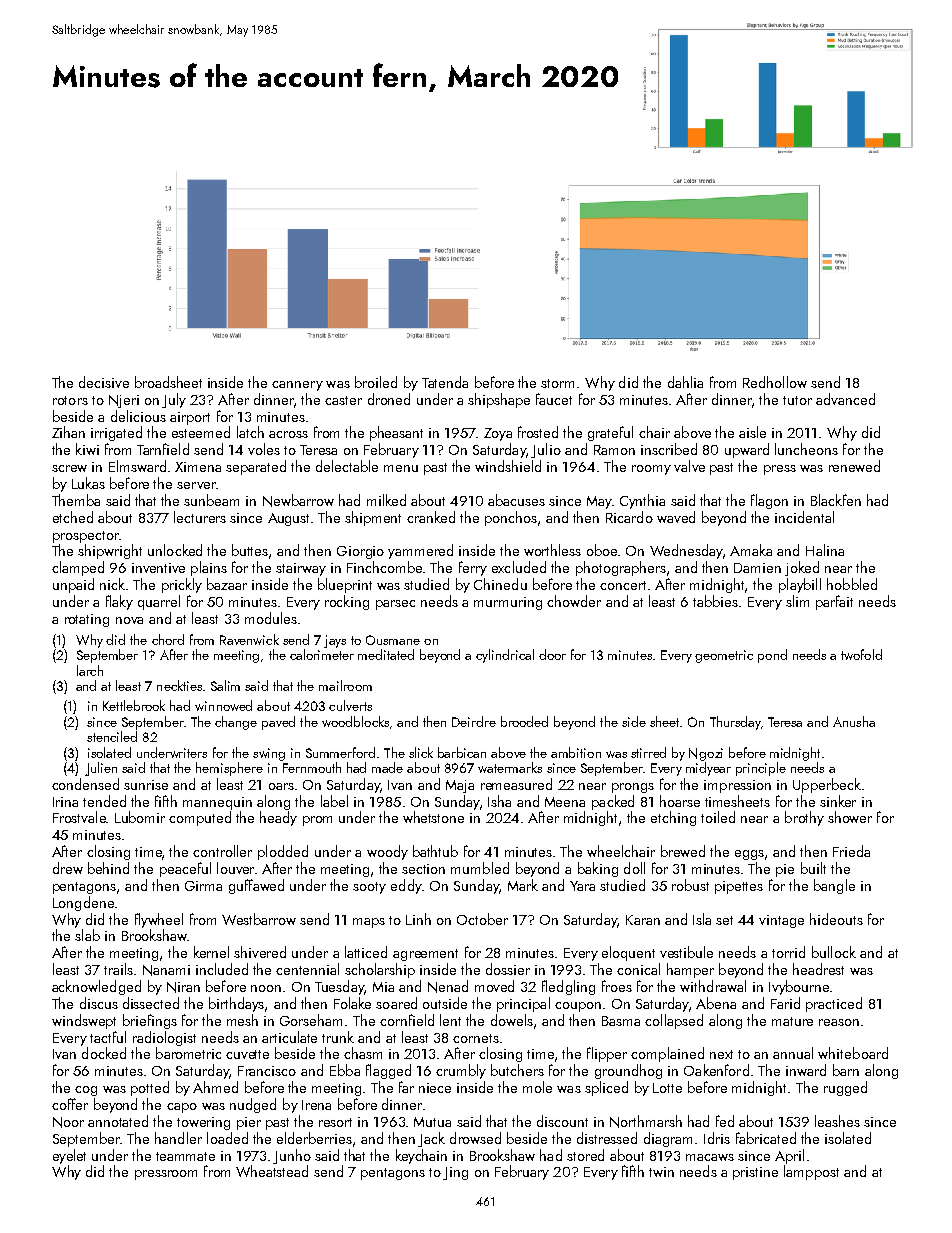 The height and width of the screenshot is (1233, 952). I want to click on next, so click(721, 1054).
